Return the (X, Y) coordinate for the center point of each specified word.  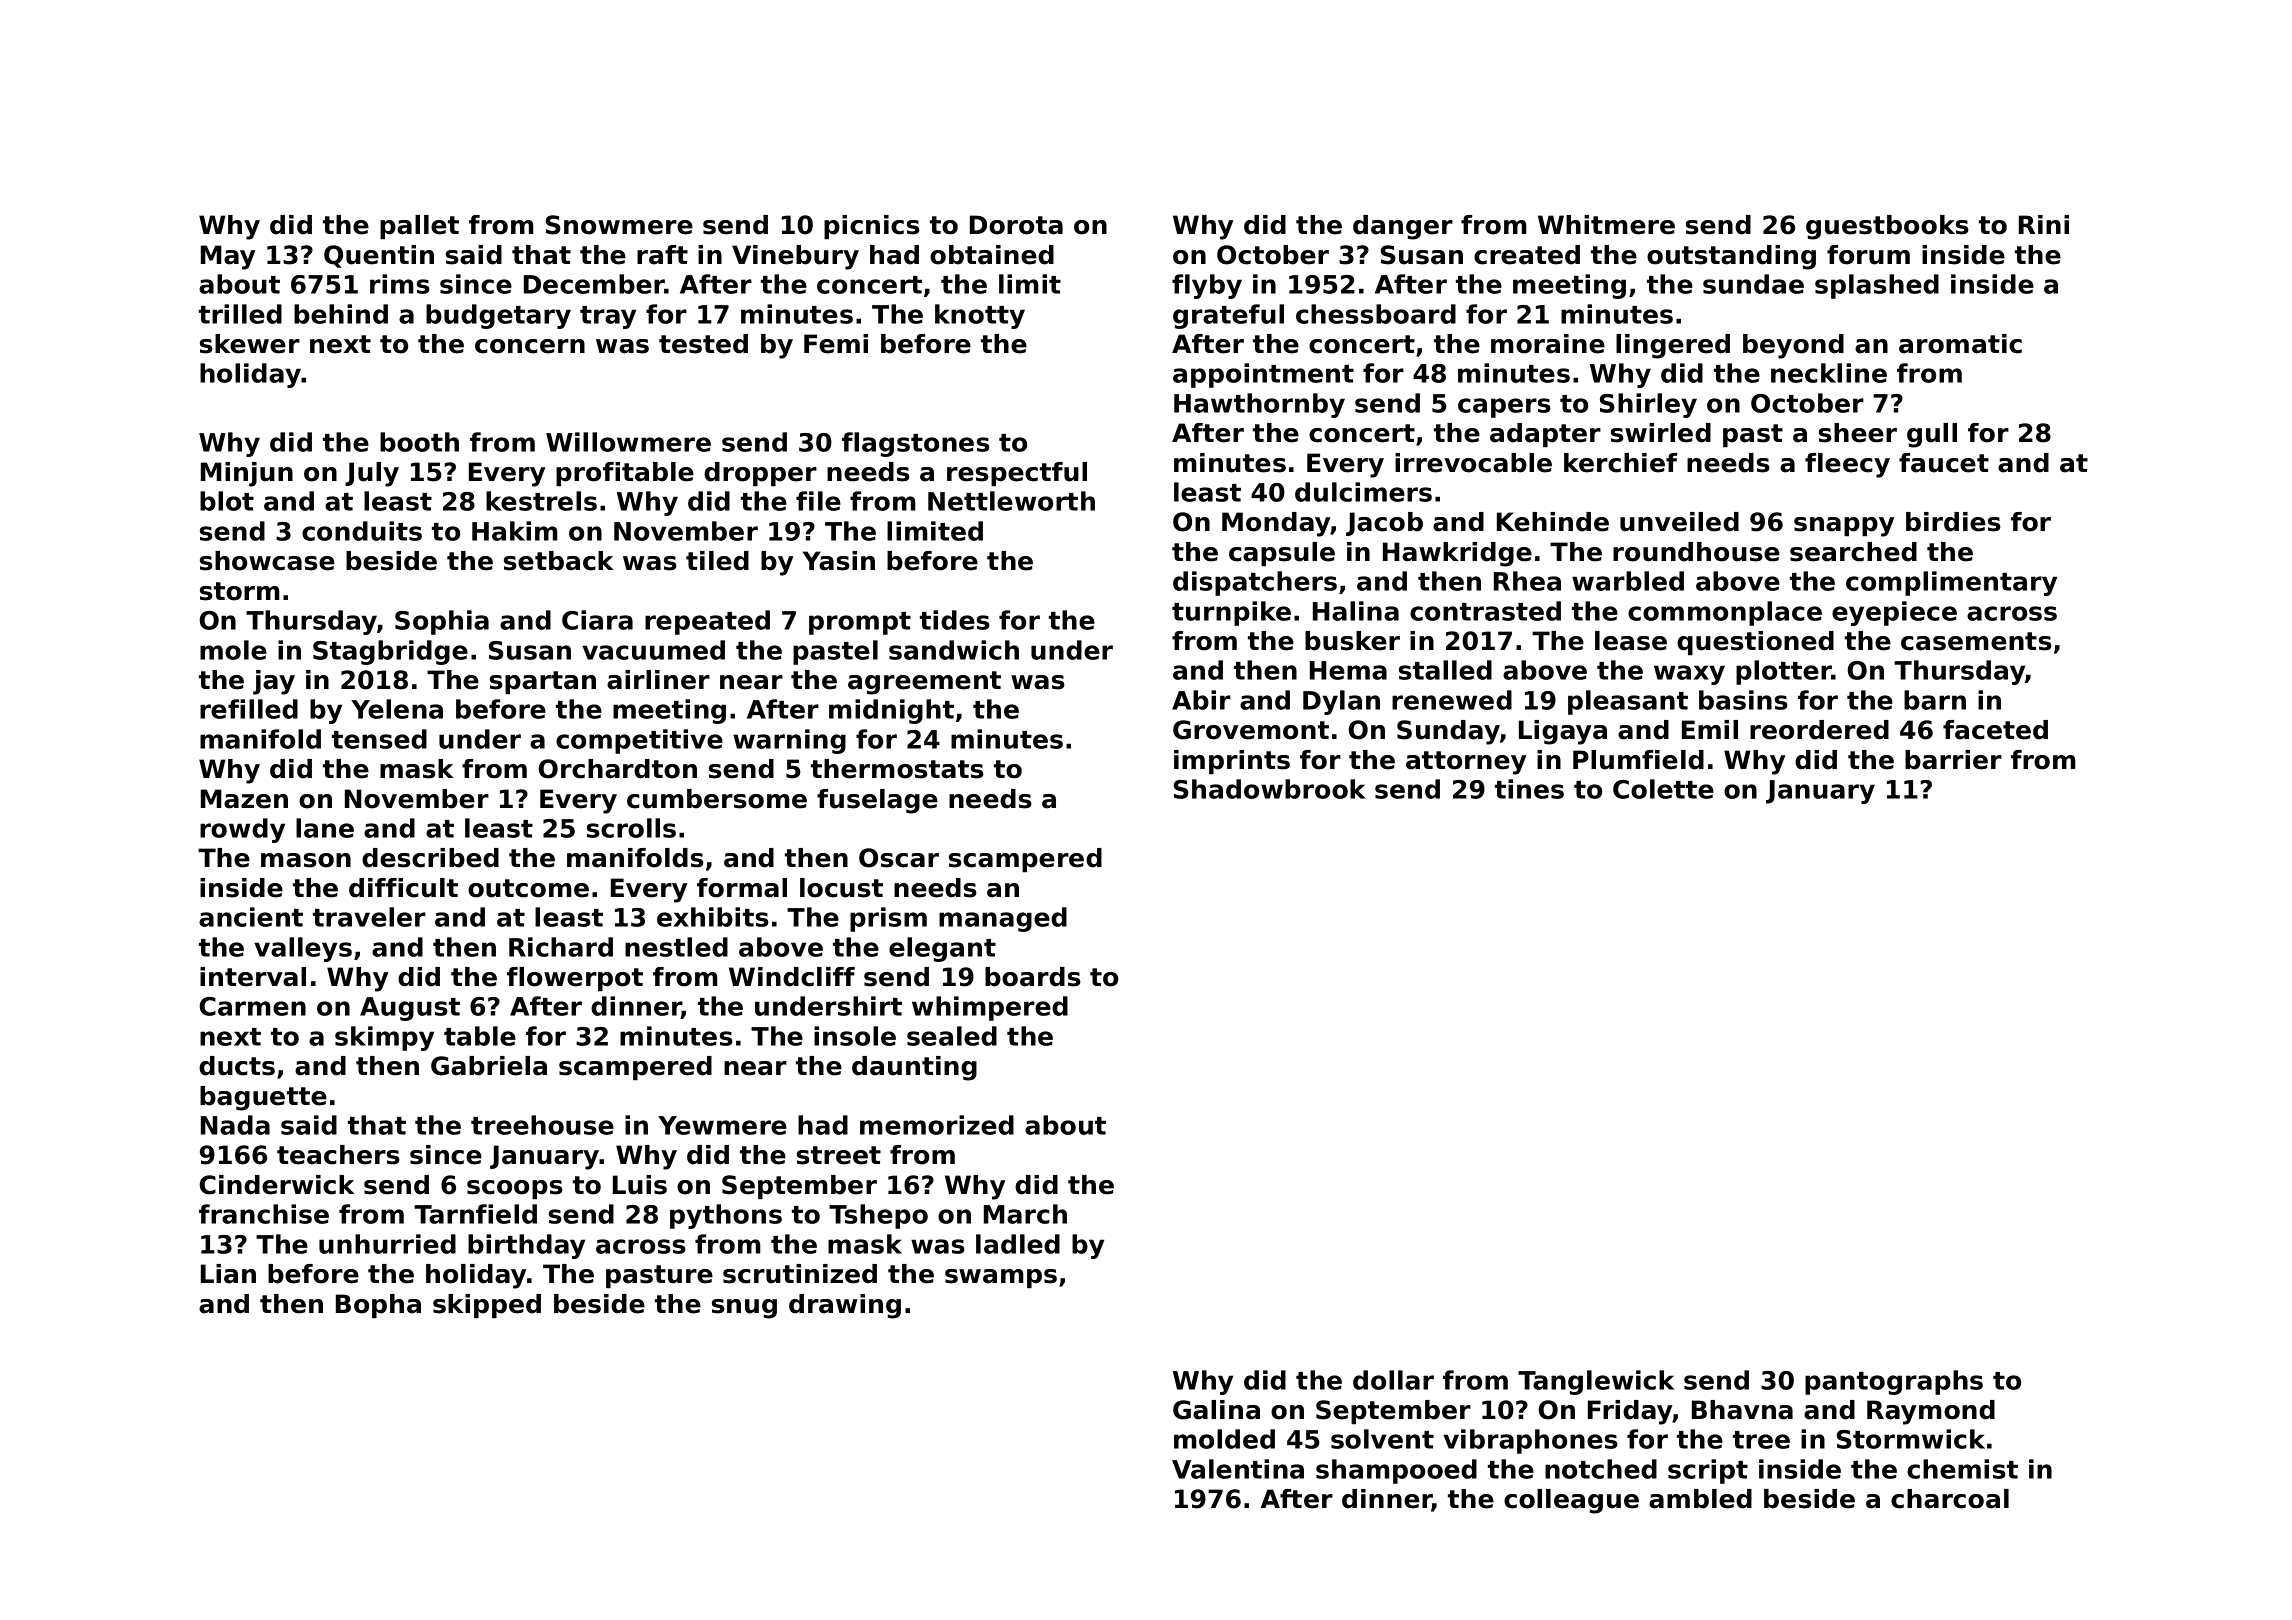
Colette (1663, 789)
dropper (760, 474)
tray (608, 317)
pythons (726, 1216)
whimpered (990, 1008)
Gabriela (489, 1066)
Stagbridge (390, 652)
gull (1932, 435)
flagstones (916, 444)
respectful (1017, 474)
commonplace (1725, 613)
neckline (1829, 373)
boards (1033, 977)
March (1025, 1214)
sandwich (954, 650)
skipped (487, 1306)
